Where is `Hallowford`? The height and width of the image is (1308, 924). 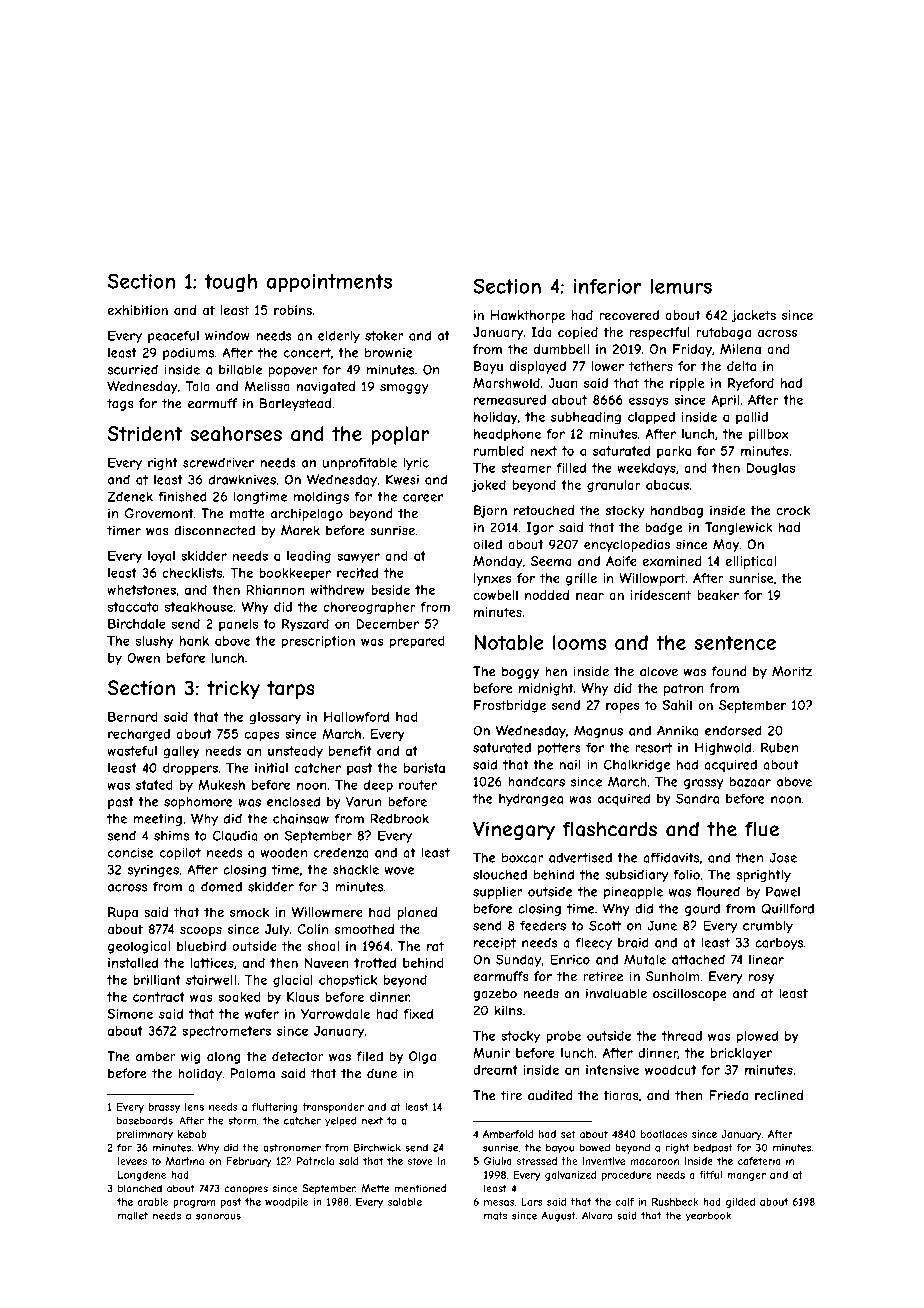 Hallowford is located at coordinates (356, 717).
